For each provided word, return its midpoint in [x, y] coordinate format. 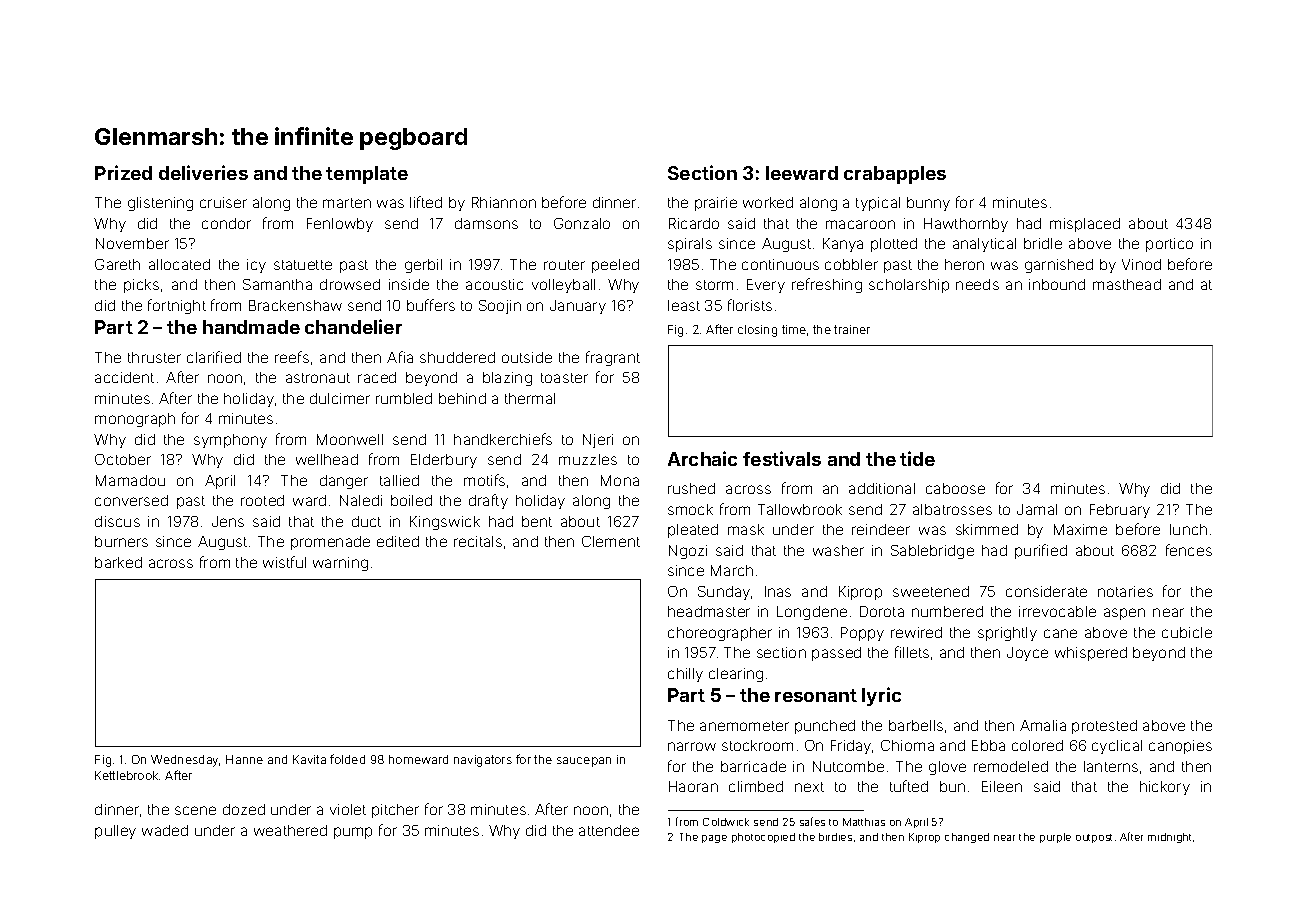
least [684, 305]
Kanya [843, 245]
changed [967, 838]
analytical [984, 245]
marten [347, 203]
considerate [1046, 591]
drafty [488, 501]
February [1120, 511]
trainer [852, 329]
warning [340, 564]
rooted [262, 500]
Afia [400, 357]
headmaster [709, 611]
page [714, 839]
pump [353, 833]
